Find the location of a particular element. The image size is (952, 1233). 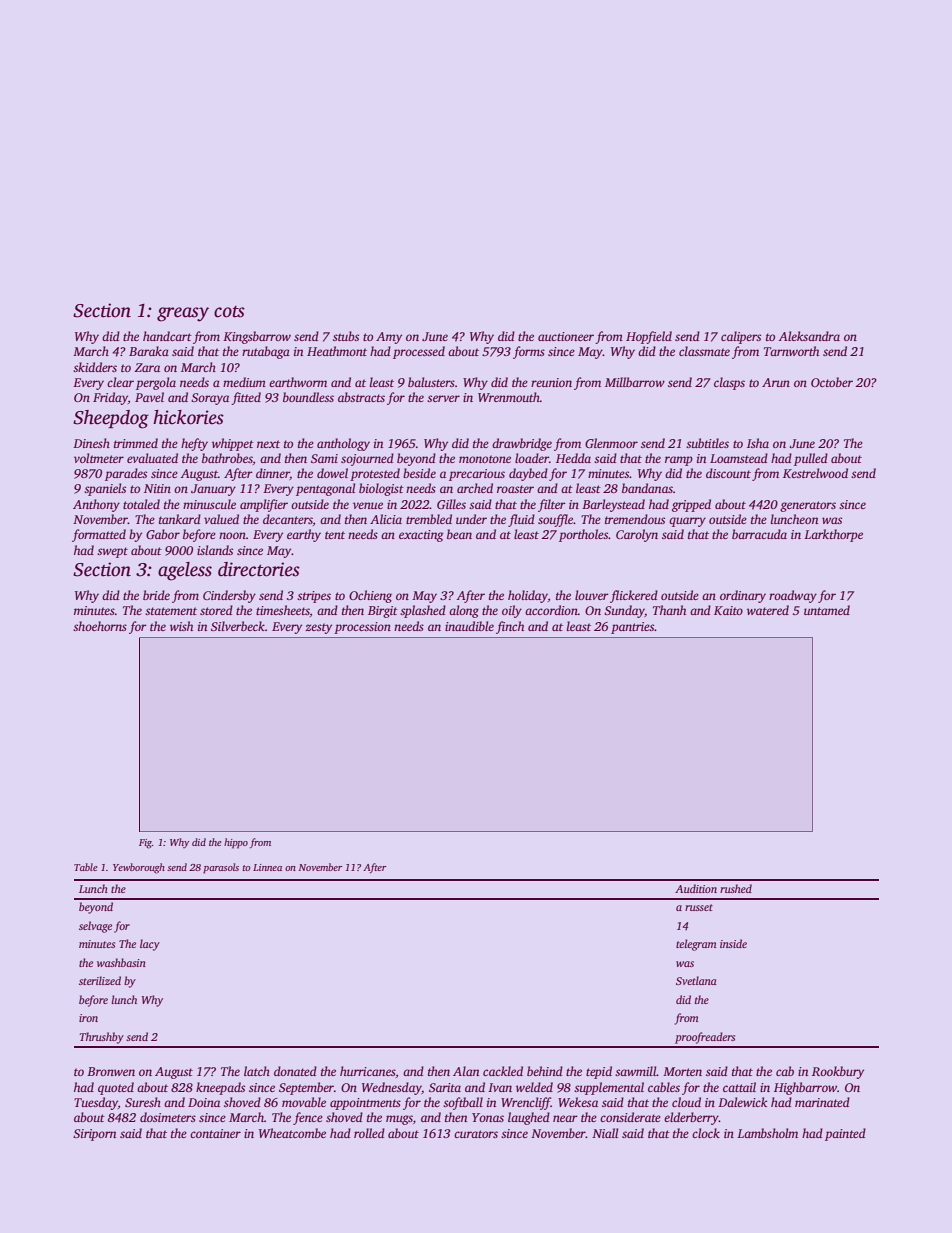

under is located at coordinates (471, 519).
